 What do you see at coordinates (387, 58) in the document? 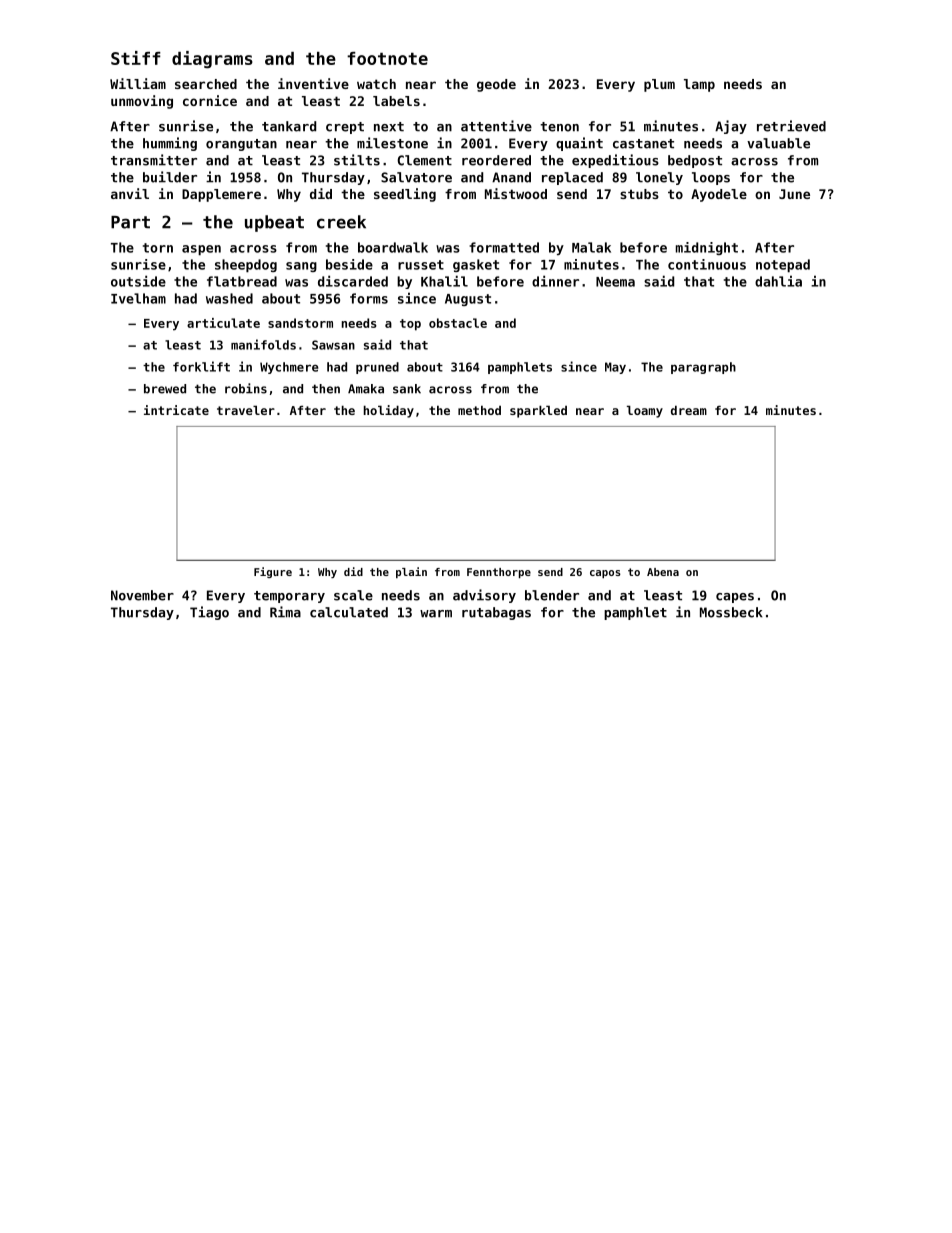
I see `footnote` at bounding box center [387, 58].
